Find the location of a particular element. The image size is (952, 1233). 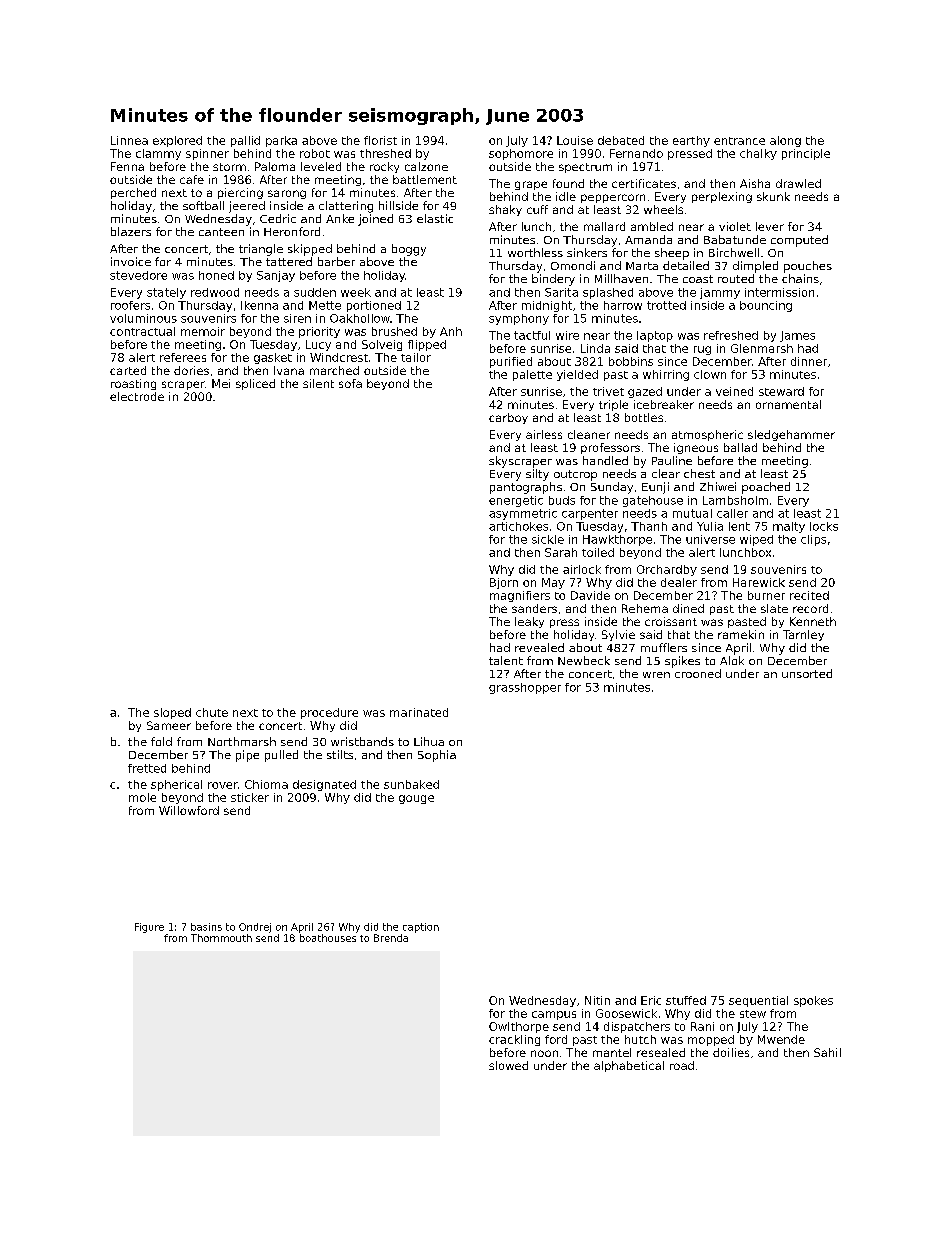

buds is located at coordinates (562, 500).
